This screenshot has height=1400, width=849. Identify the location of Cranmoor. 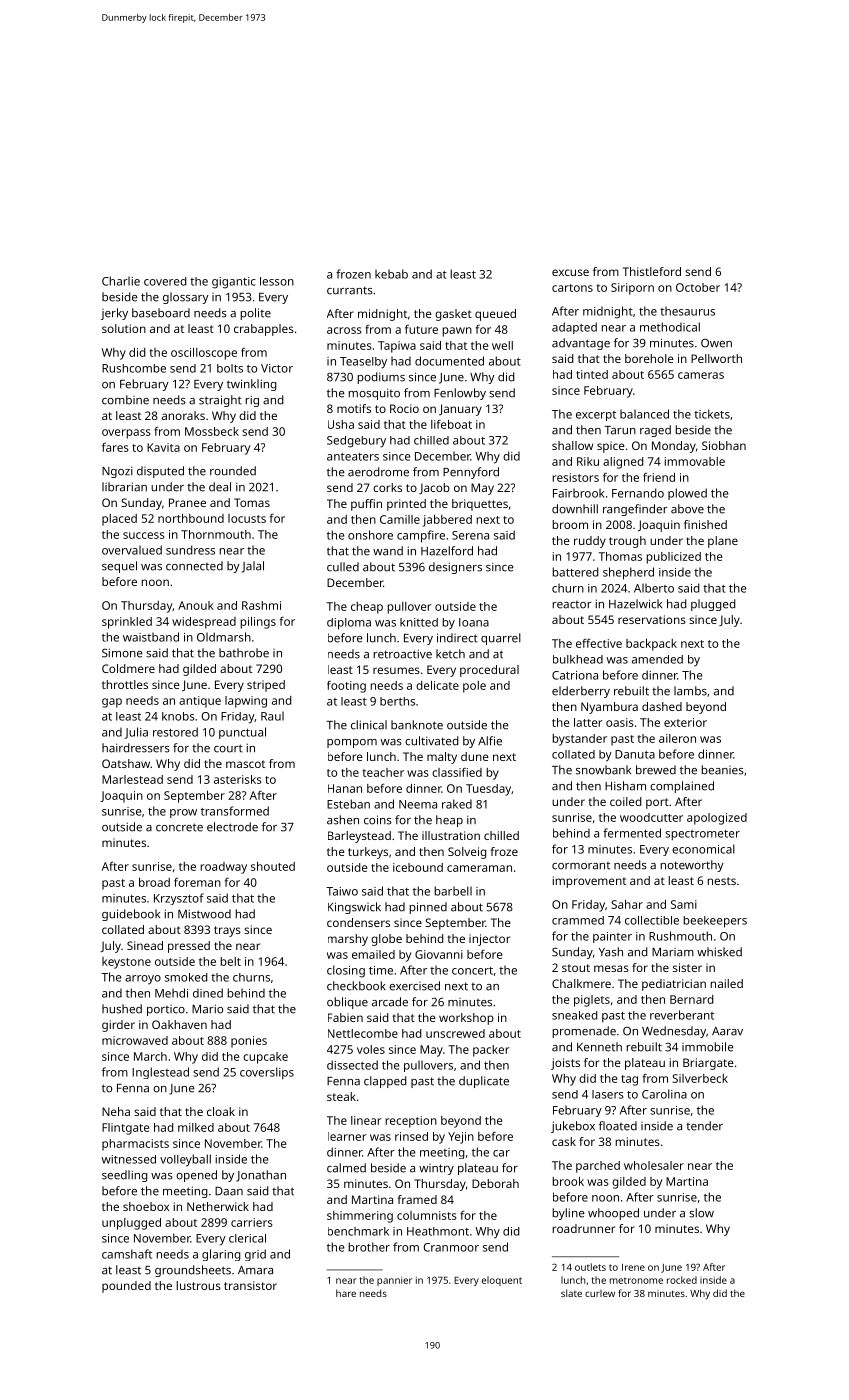
(451, 1247).
